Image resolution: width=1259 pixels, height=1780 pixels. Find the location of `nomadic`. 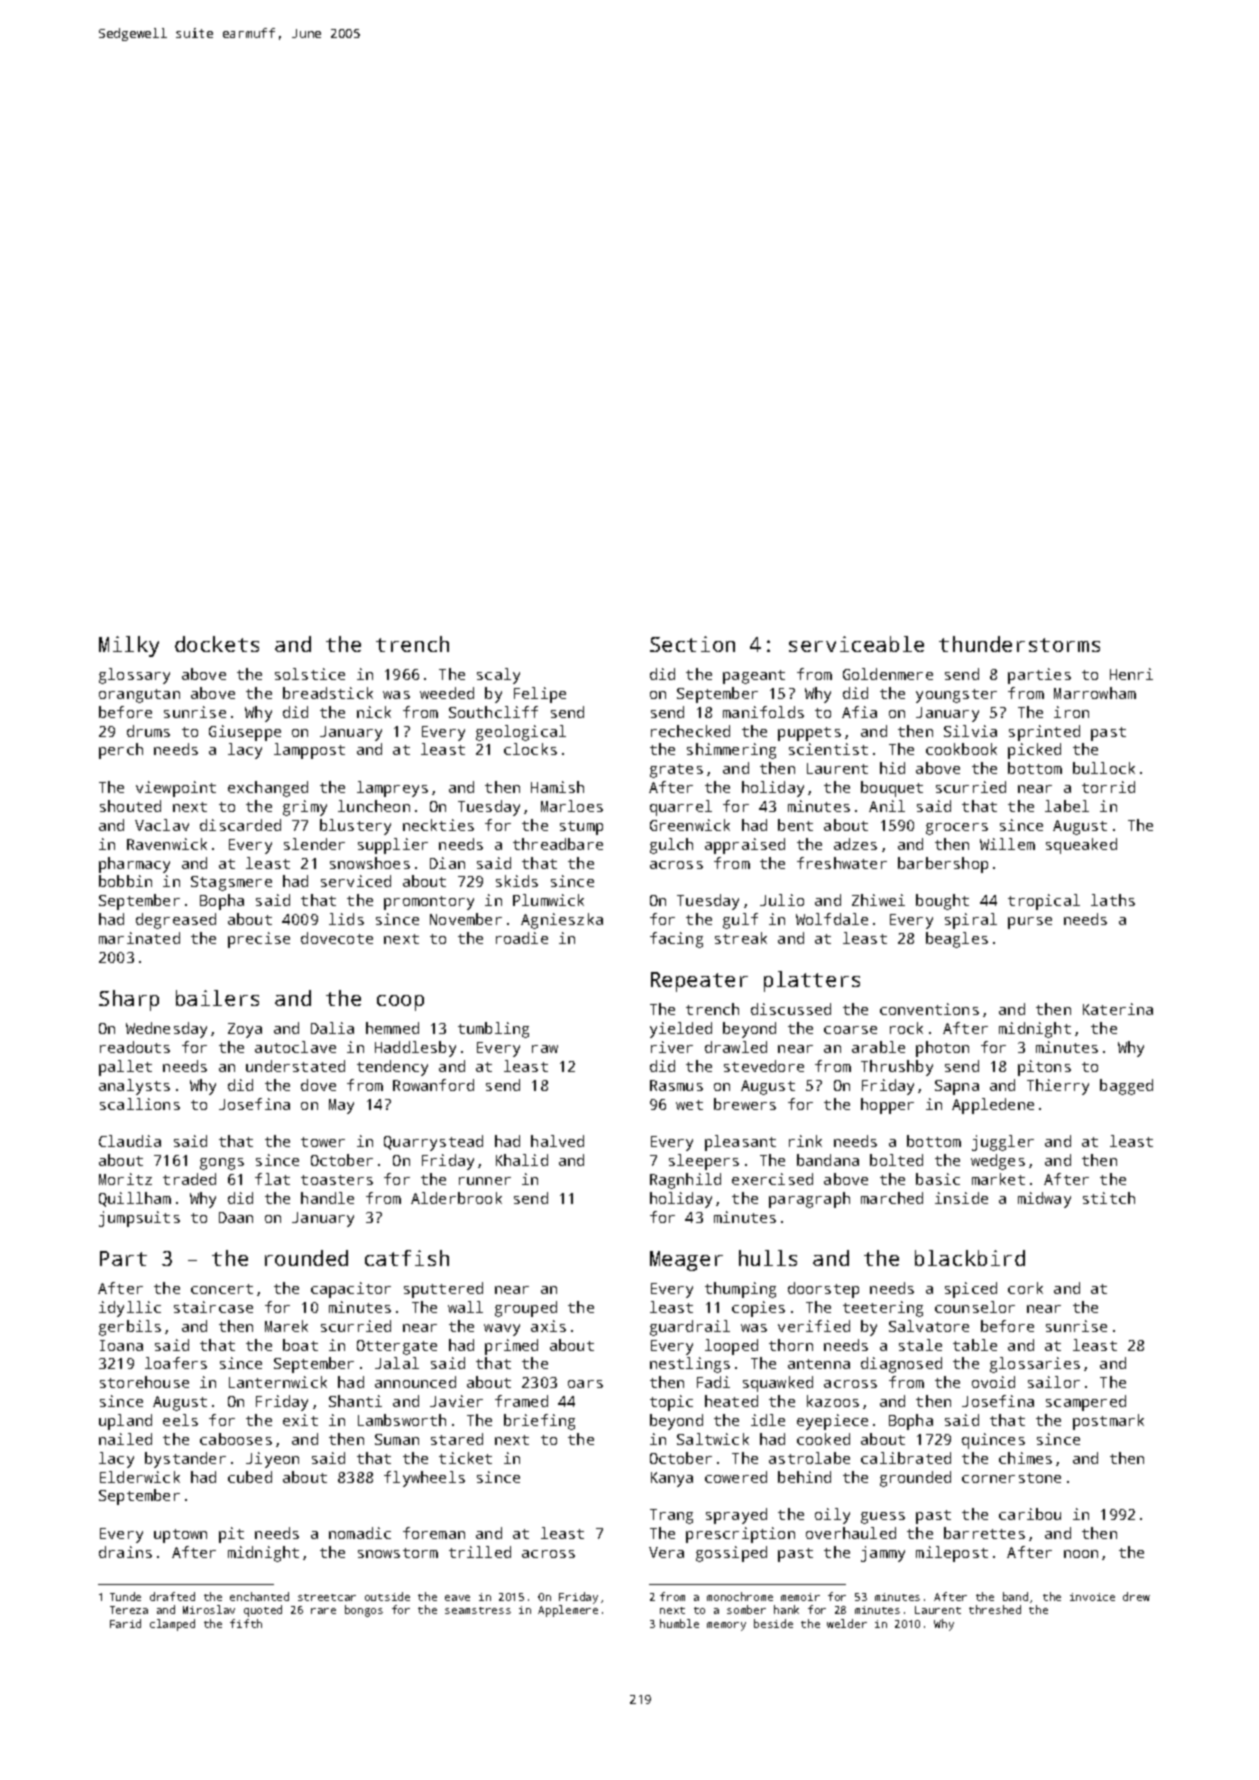

nomadic is located at coordinates (360, 1533).
